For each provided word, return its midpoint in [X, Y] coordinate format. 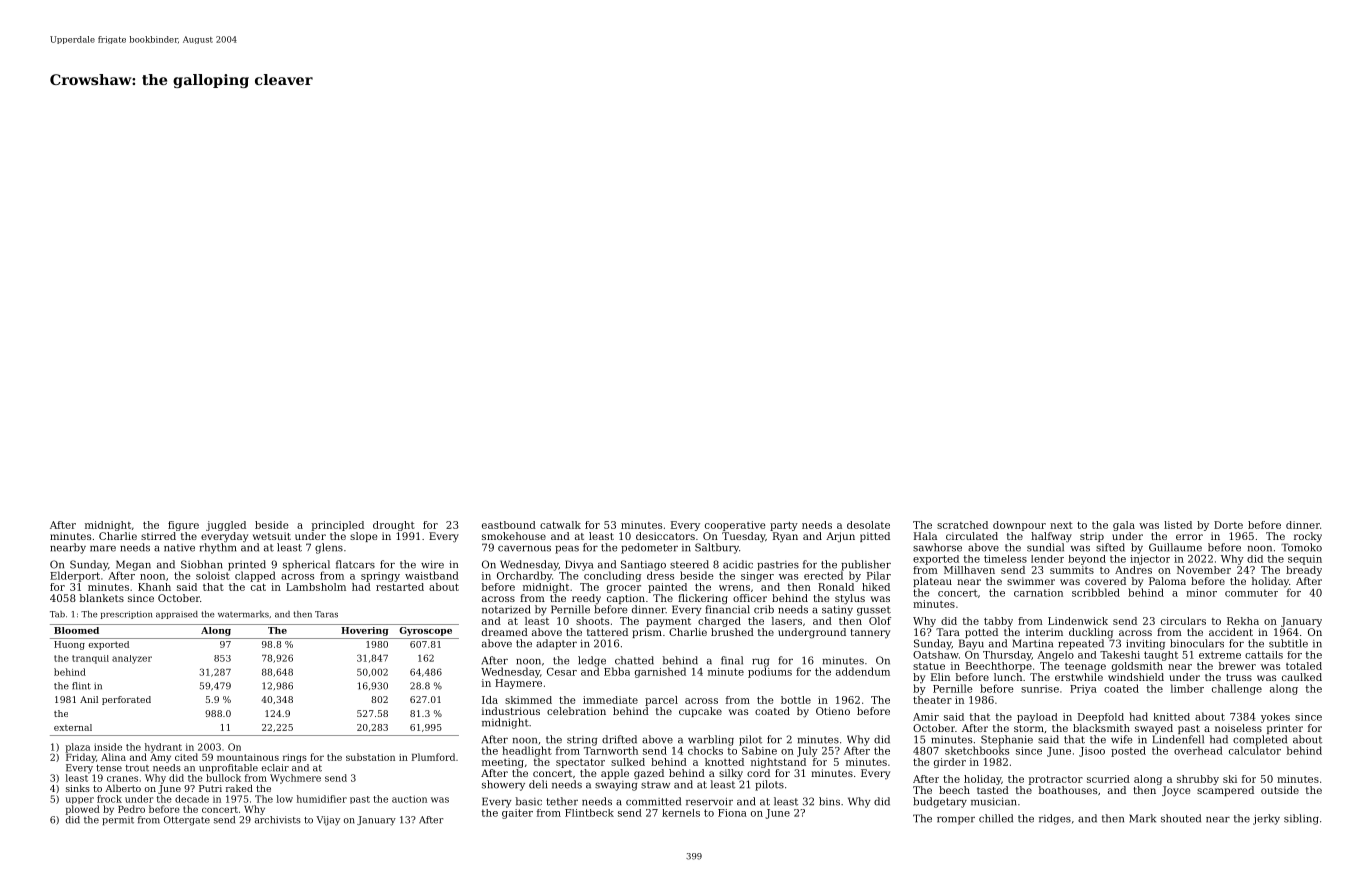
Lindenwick [1078, 621]
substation [370, 757]
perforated [126, 700]
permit [118, 820]
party [784, 526]
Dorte [1228, 525]
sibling [1301, 819]
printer [1285, 729]
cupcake [700, 712]
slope [363, 537]
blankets [102, 598]
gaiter [517, 814]
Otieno [833, 711]
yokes [1275, 718]
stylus [850, 599]
